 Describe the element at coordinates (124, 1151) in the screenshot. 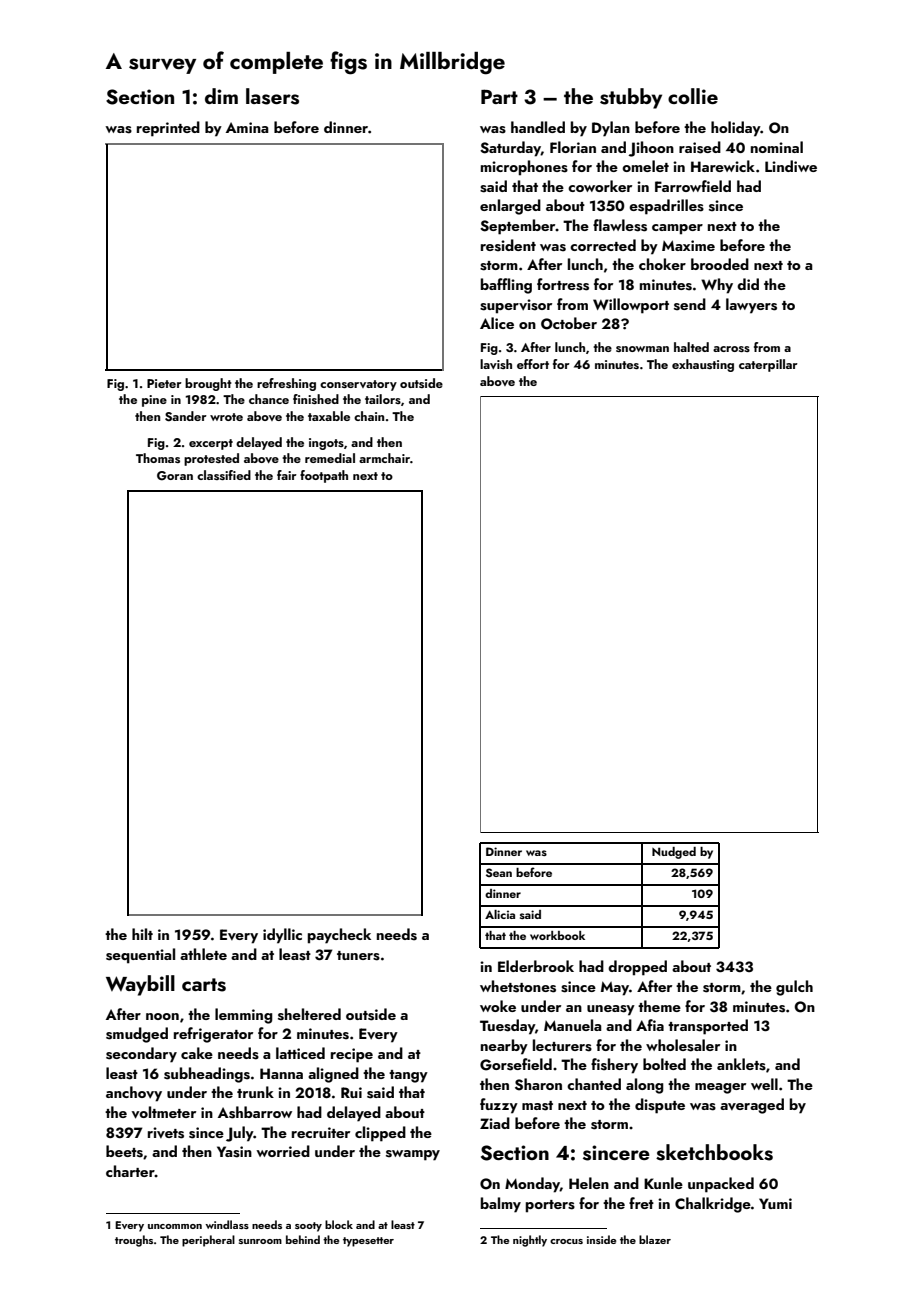

I see `beets` at that location.
